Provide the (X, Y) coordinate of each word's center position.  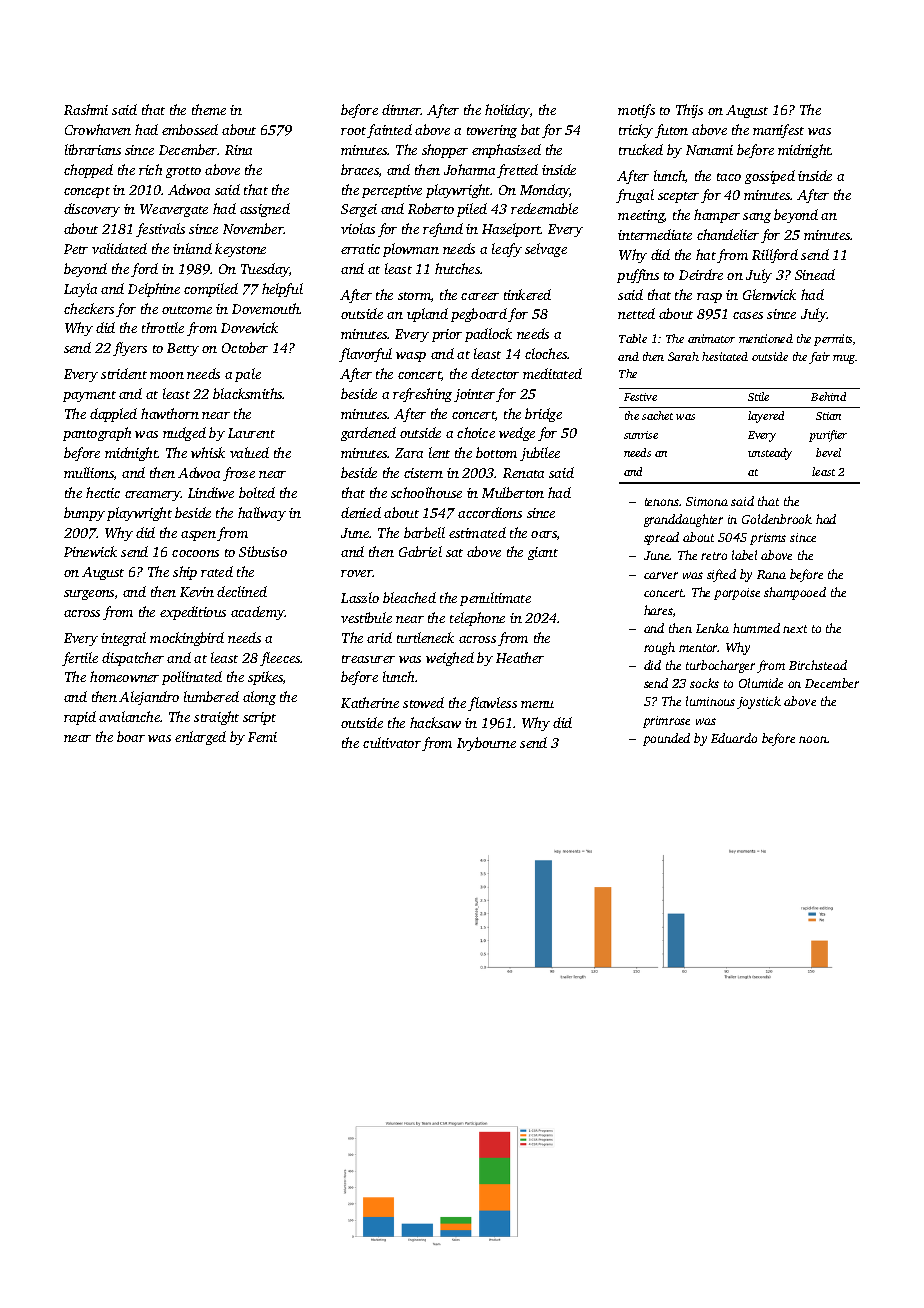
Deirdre (701, 274)
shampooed (795, 593)
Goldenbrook (777, 519)
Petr (76, 249)
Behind (828, 396)
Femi (262, 737)
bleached (409, 597)
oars (544, 534)
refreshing (422, 395)
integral (123, 639)
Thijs (689, 111)
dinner (401, 109)
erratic (360, 249)
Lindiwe (211, 492)
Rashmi (86, 109)
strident (124, 373)
